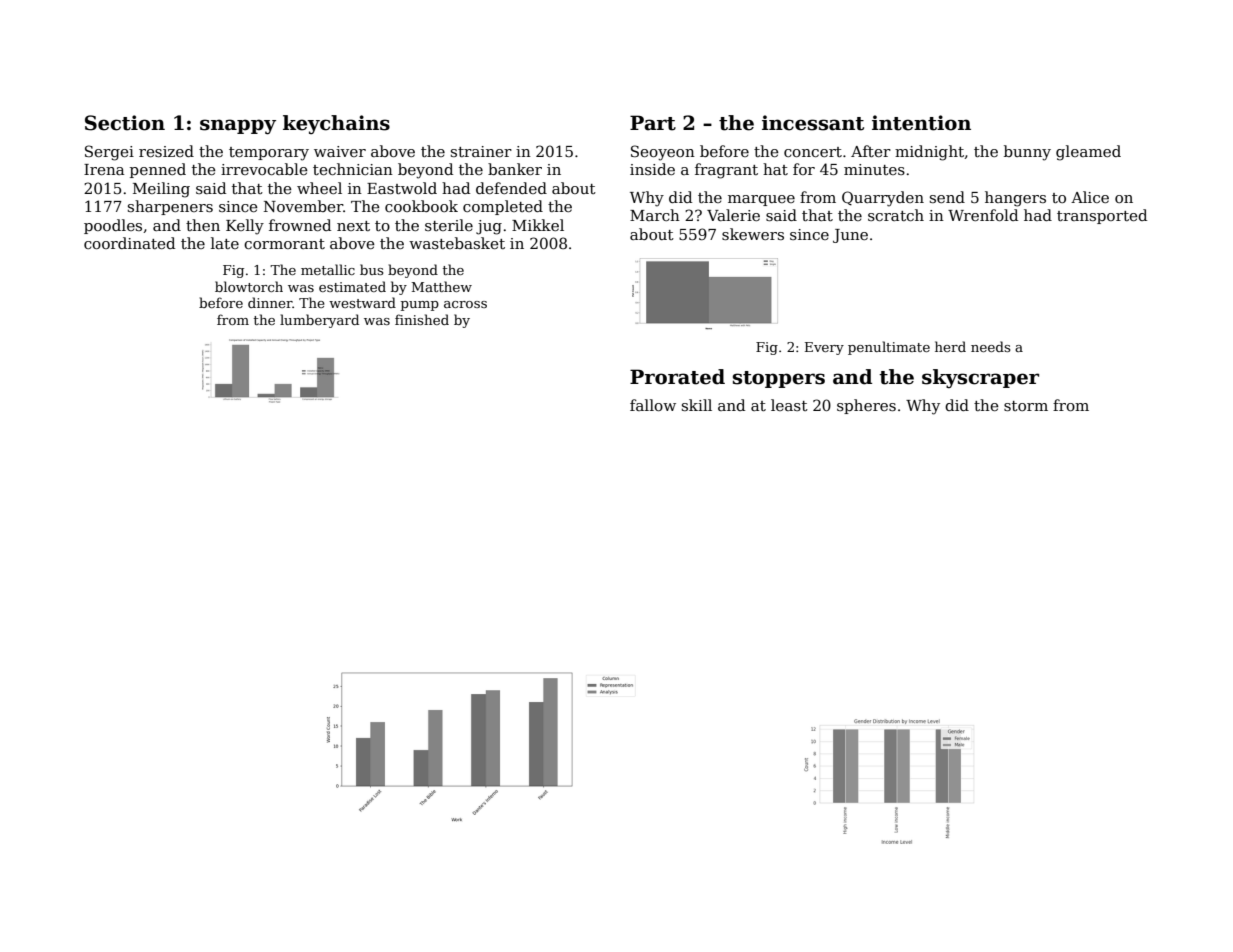  What do you see at coordinates (1027, 153) in the screenshot?
I see `bunny` at bounding box center [1027, 153].
